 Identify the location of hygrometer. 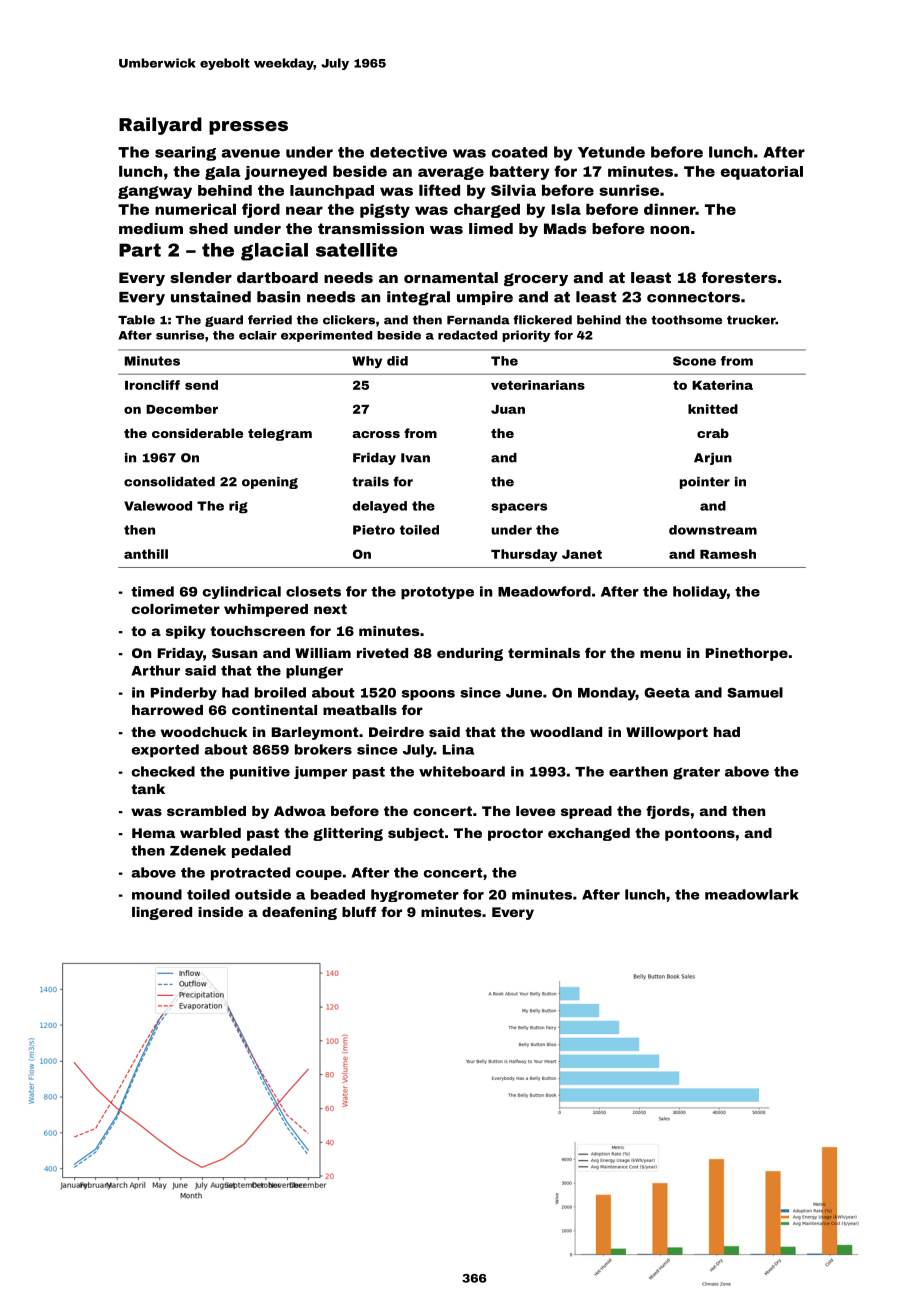
(415, 895).
